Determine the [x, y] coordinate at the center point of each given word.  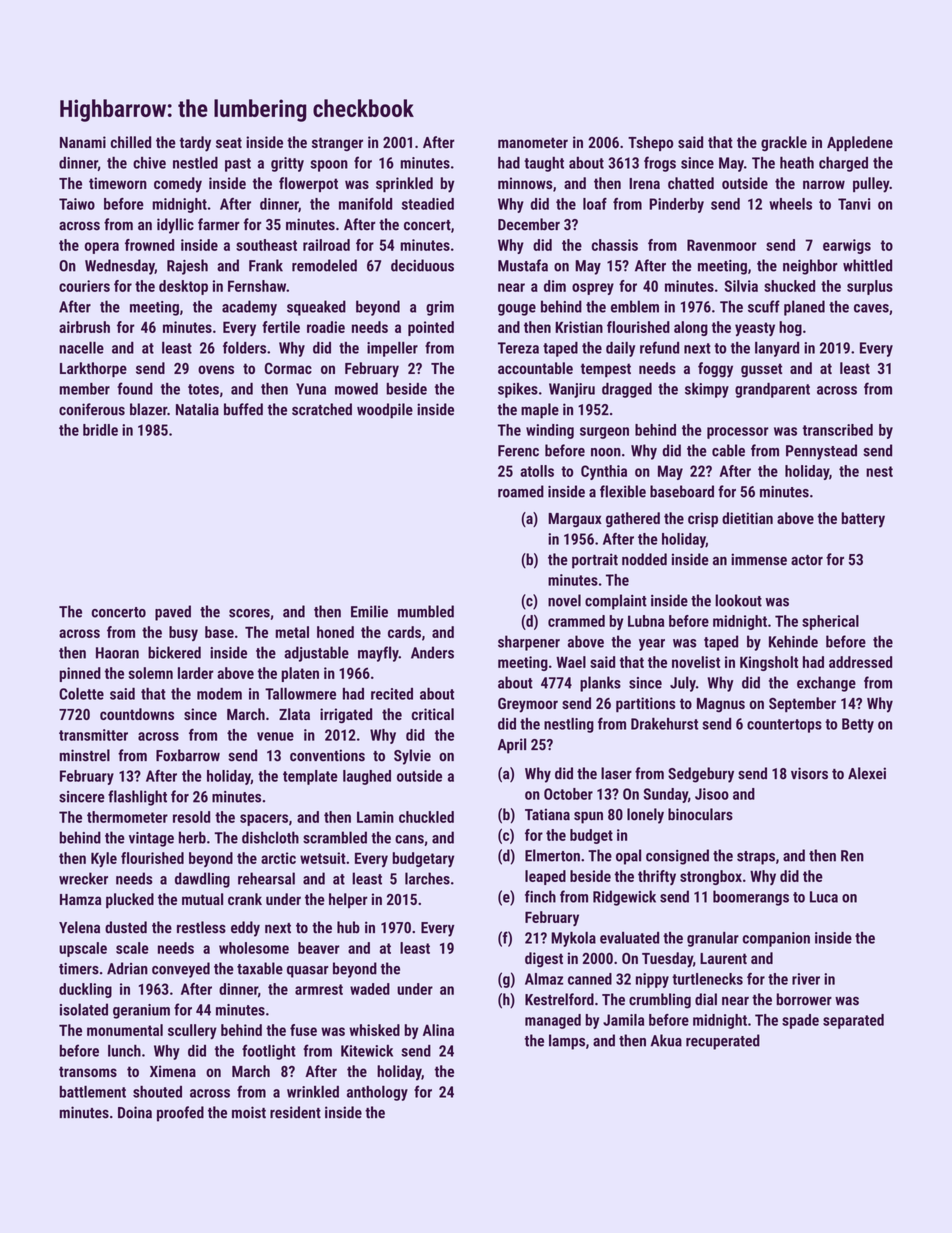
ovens [216, 369]
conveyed [181, 970]
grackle [784, 143]
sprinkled [404, 184]
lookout [738, 600]
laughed [367, 777]
